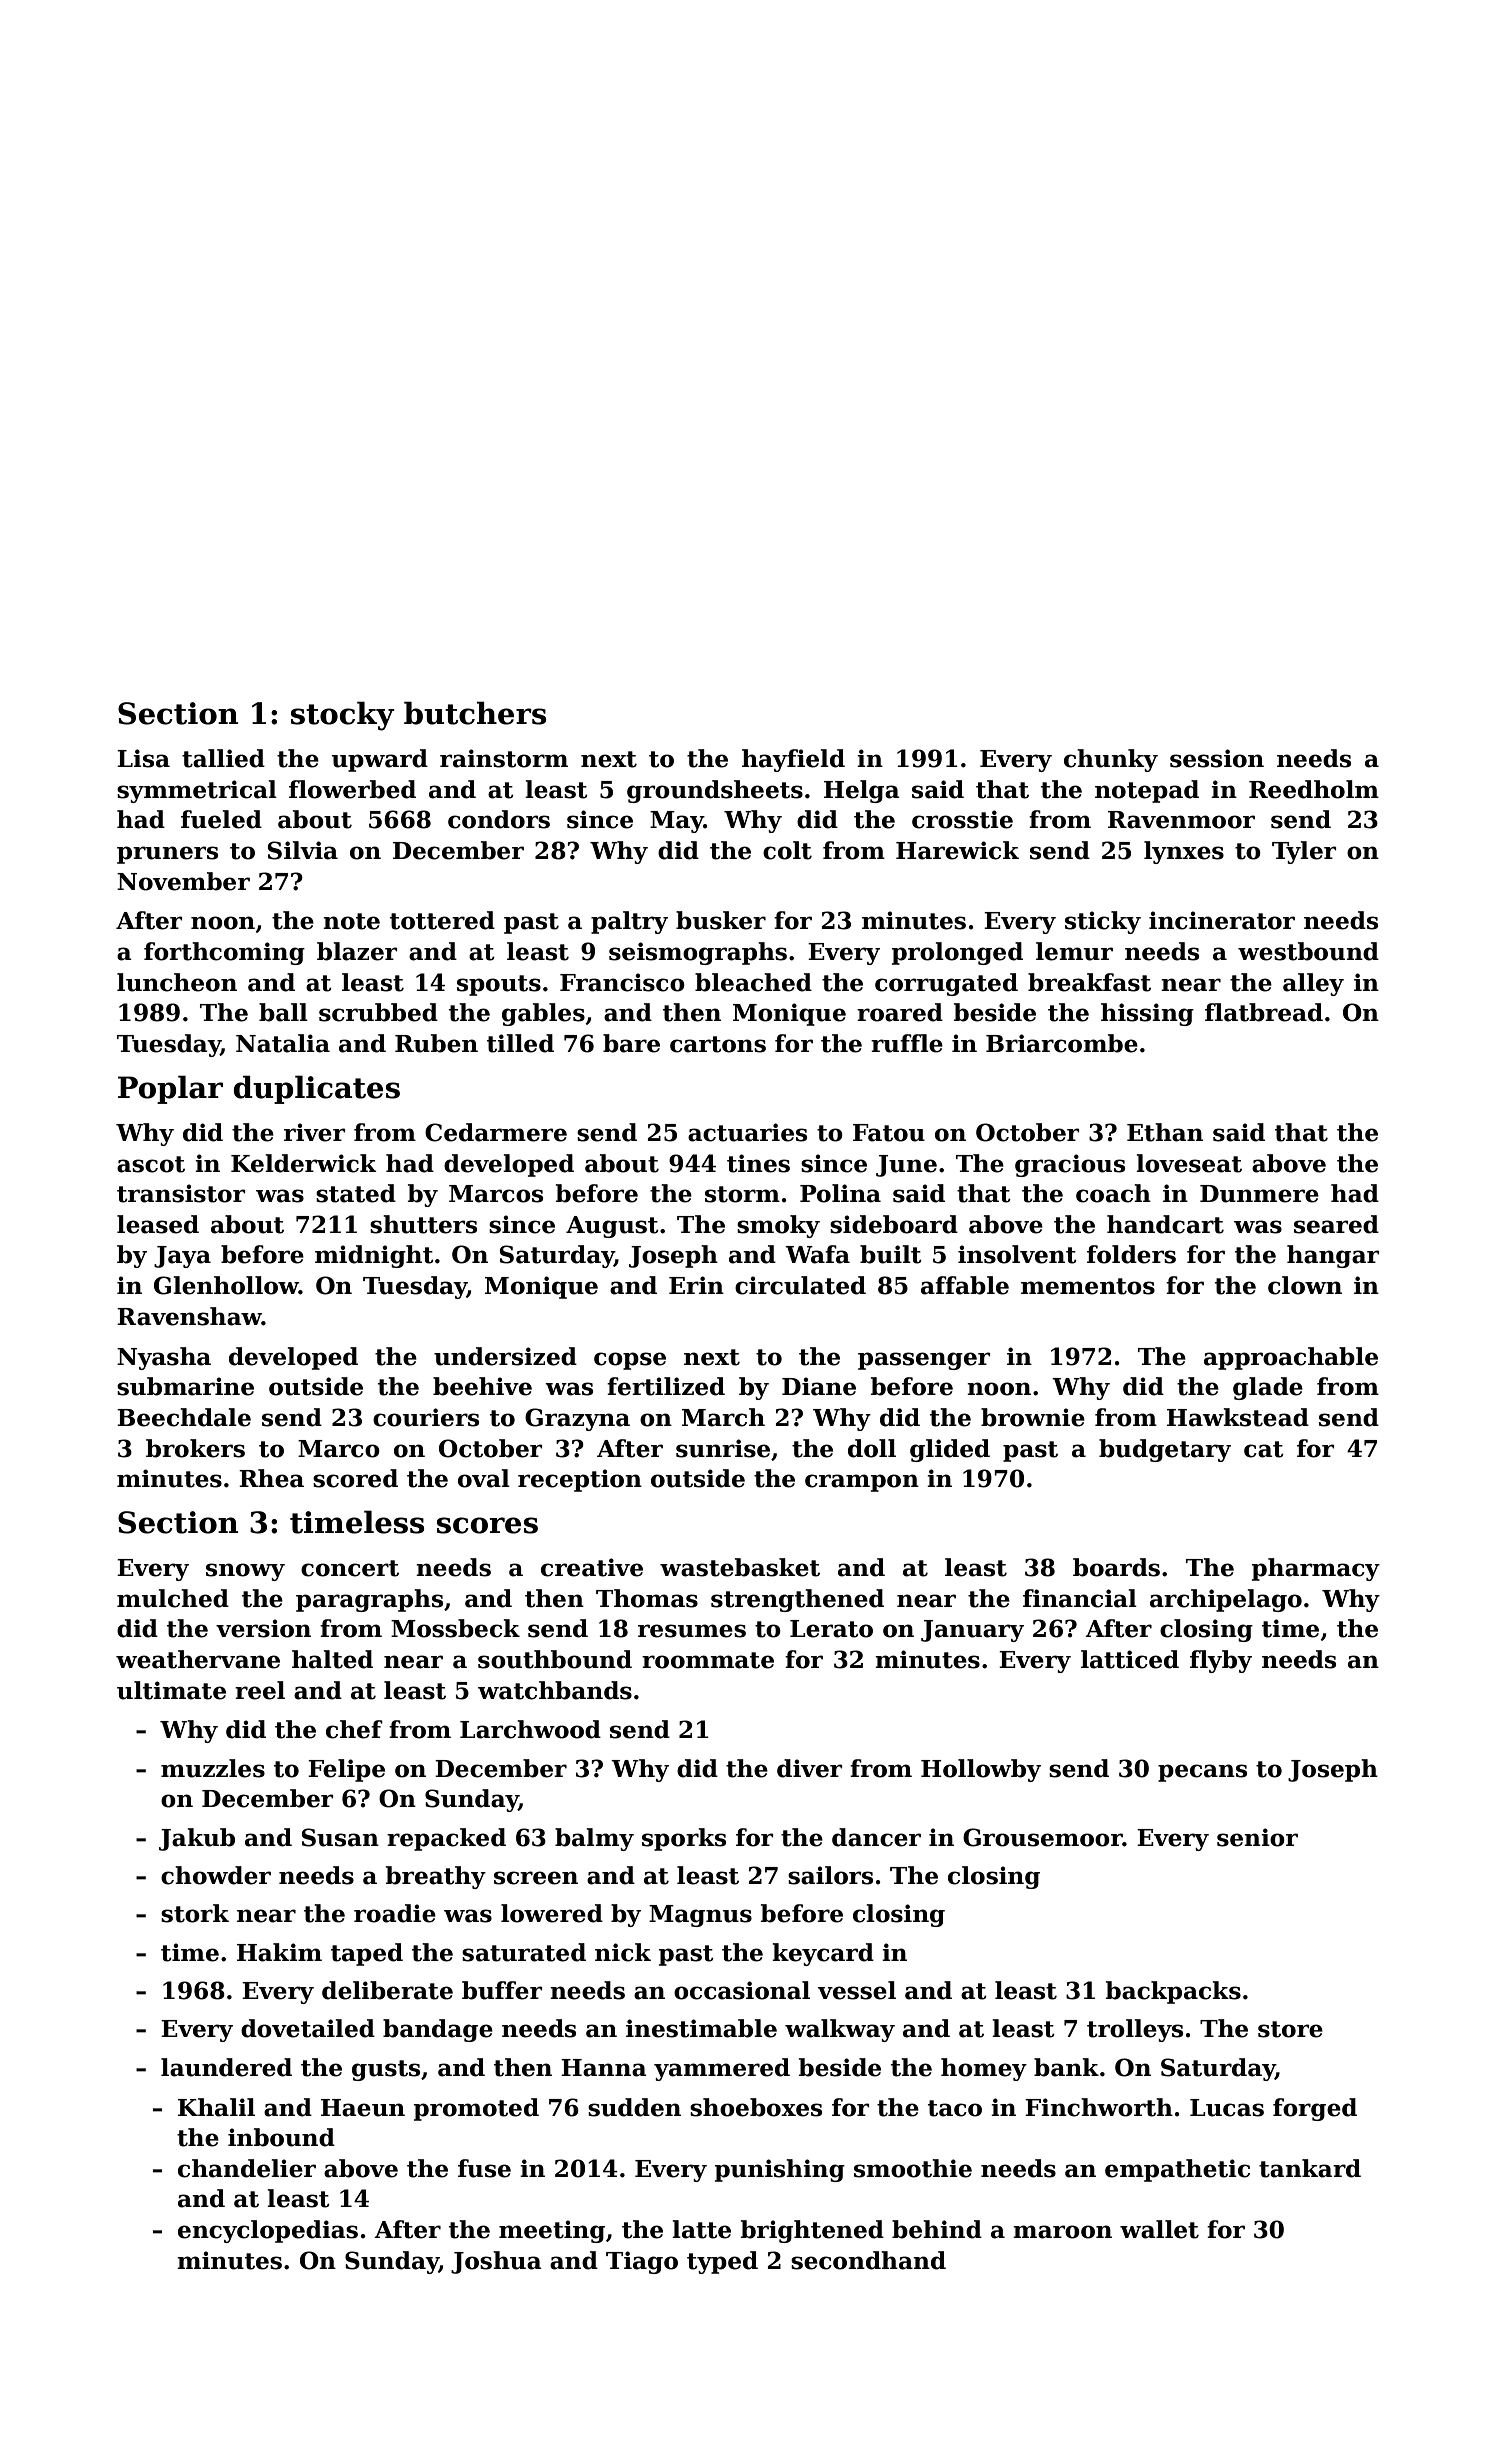  What do you see at coordinates (268, 2231) in the page?
I see `encyclopedias` at bounding box center [268, 2231].
